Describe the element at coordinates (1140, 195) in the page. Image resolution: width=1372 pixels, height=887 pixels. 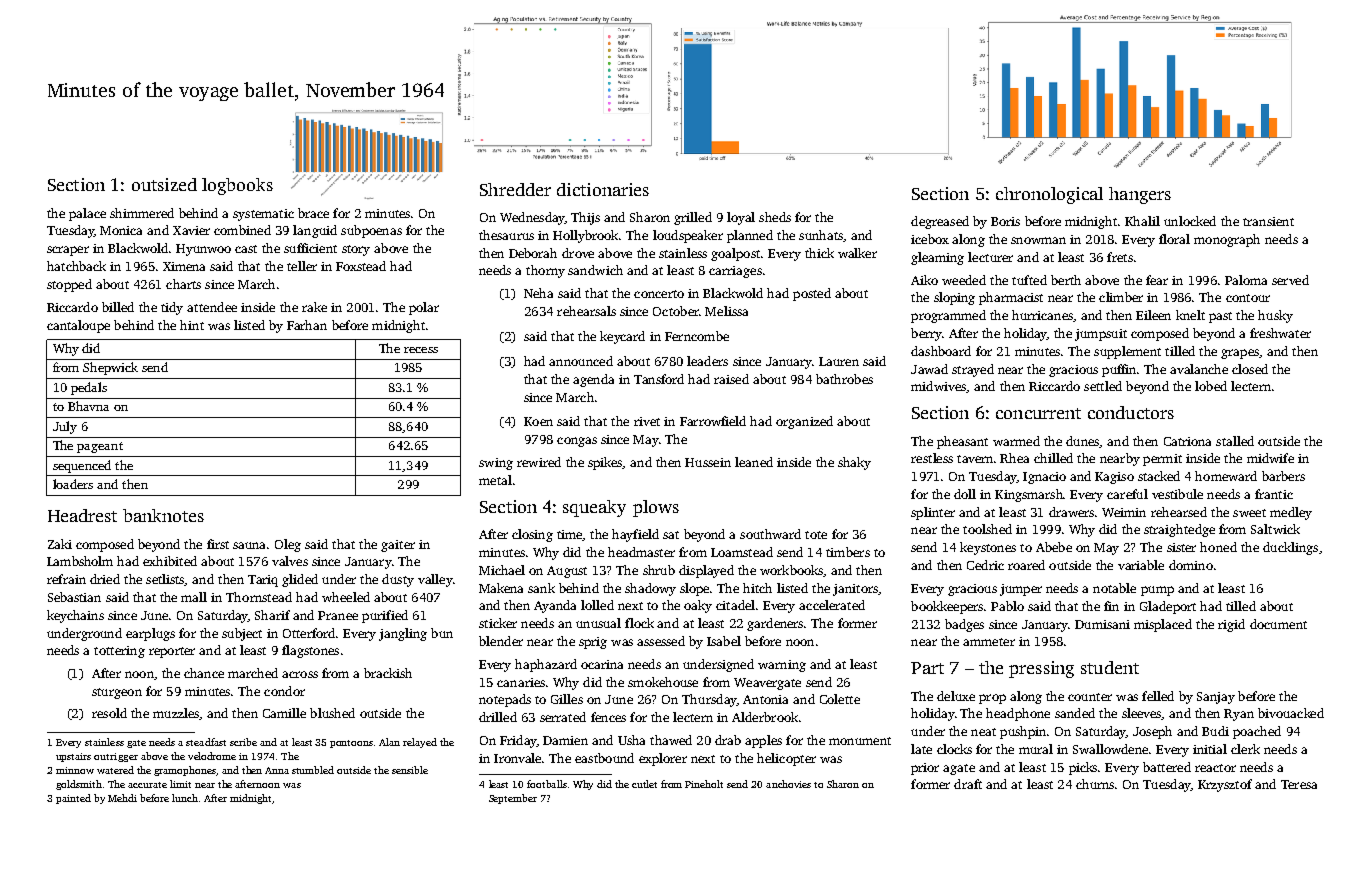
I see `hangers` at that location.
